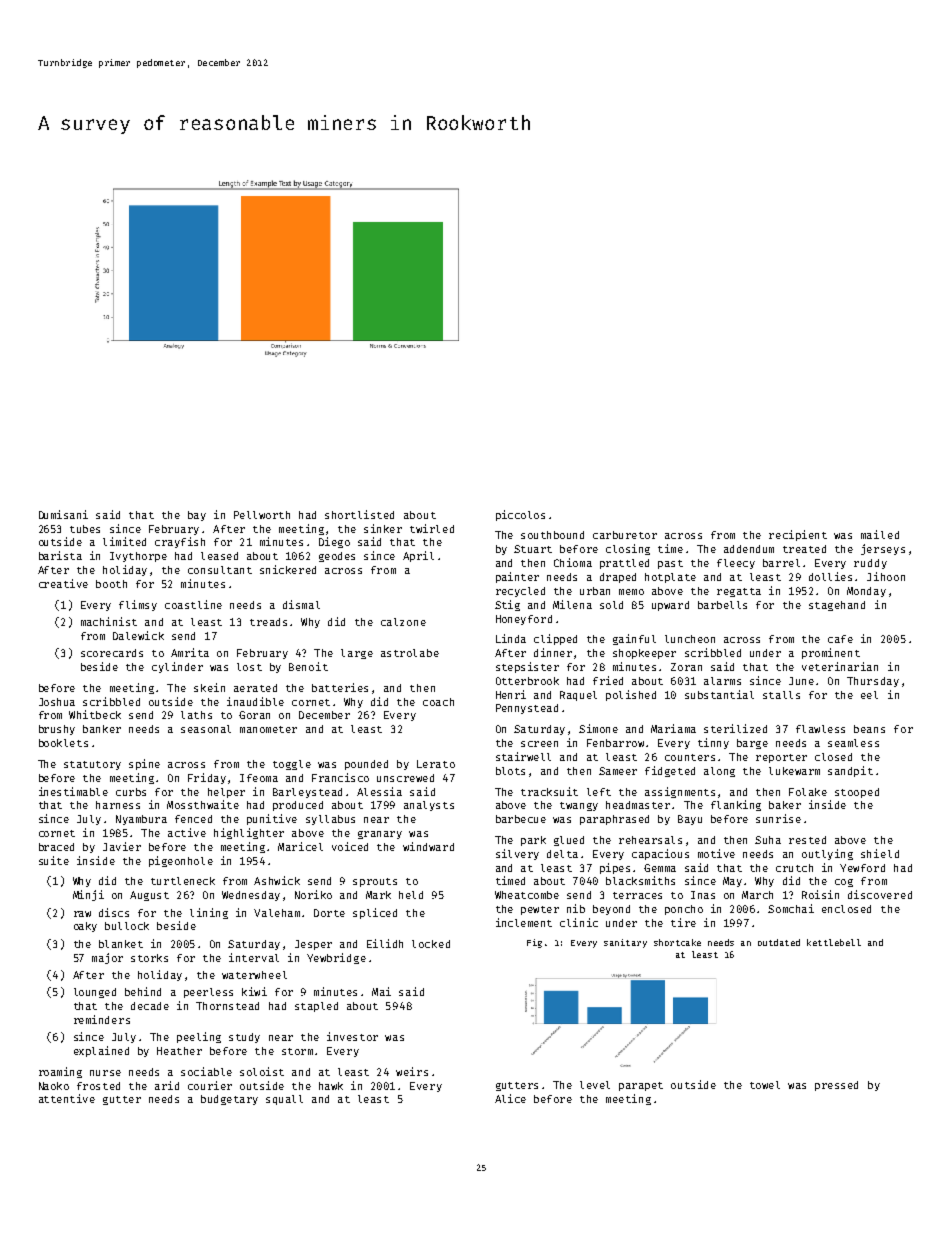  Describe the element at coordinates (507, 605) in the screenshot. I see `Stig` at that location.
